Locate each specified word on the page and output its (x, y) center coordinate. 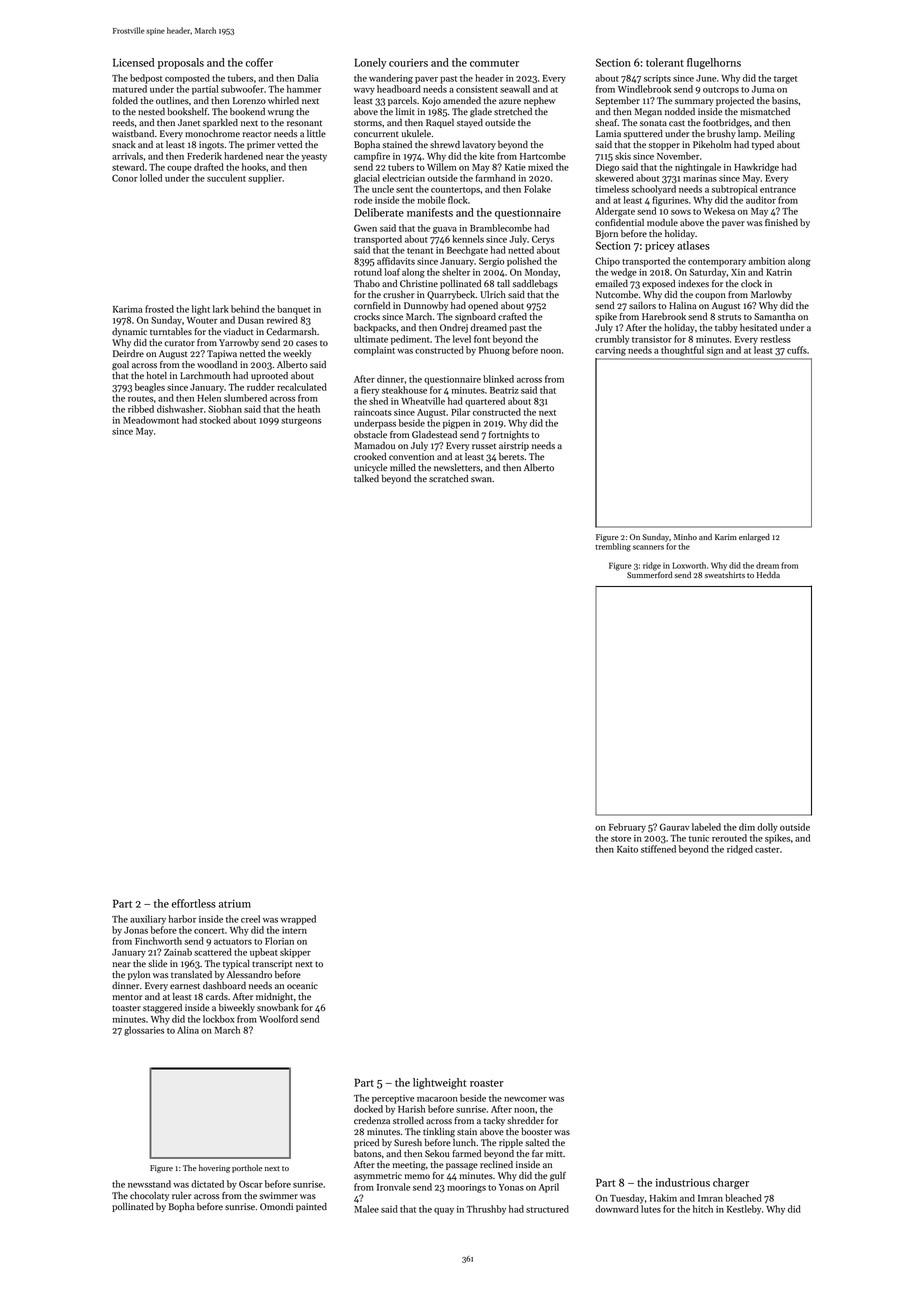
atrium (235, 903)
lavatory (479, 145)
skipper (295, 953)
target (785, 80)
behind (245, 309)
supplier (265, 179)
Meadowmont (151, 420)
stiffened (658, 849)
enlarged (754, 537)
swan (481, 479)
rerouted (729, 838)
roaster (487, 1083)
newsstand (149, 1184)
